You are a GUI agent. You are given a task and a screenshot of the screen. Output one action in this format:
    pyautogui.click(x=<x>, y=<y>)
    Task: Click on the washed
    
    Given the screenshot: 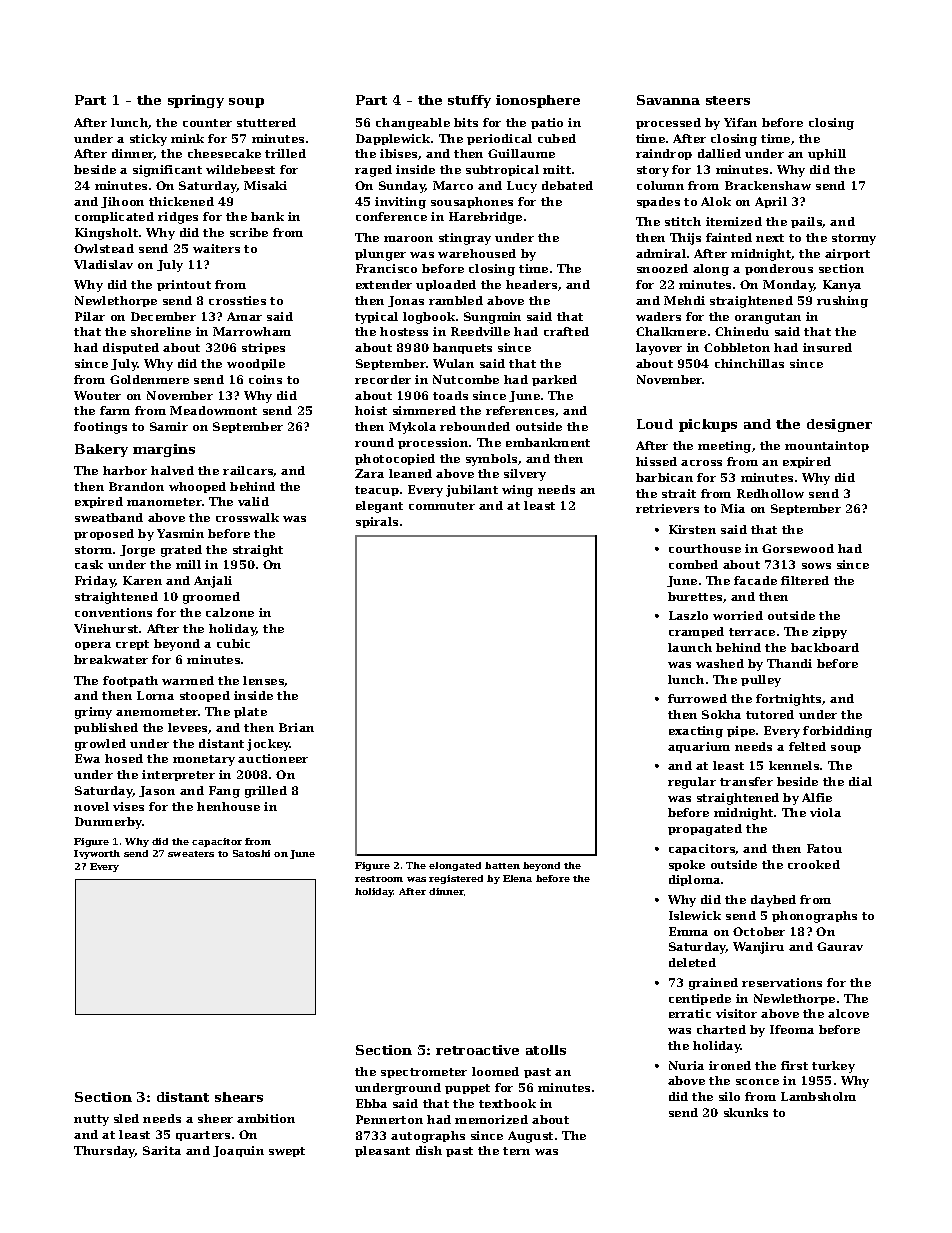 What is the action you would take?
    pyautogui.click(x=720, y=663)
